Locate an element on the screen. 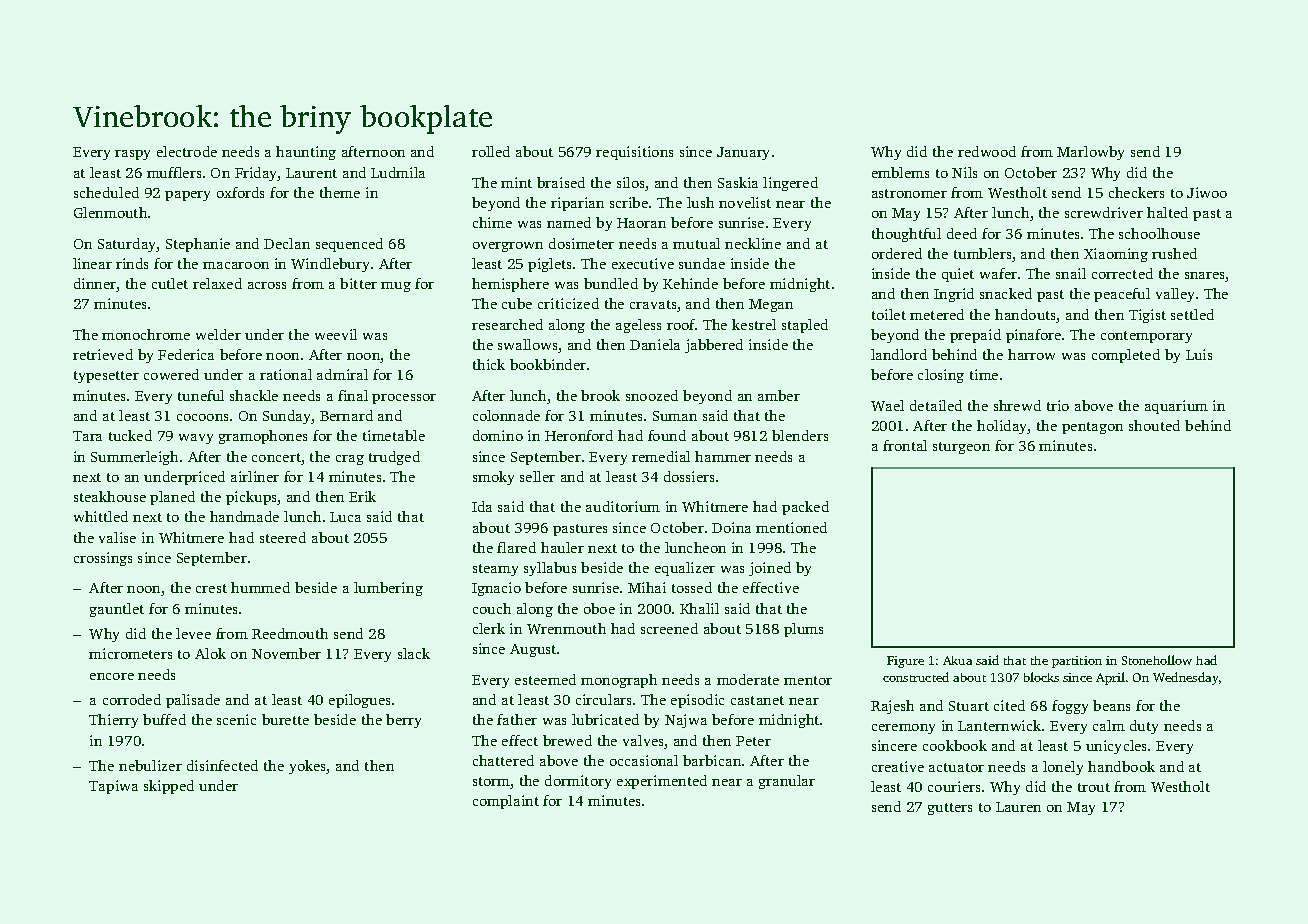 The image size is (1308, 924). criticized is located at coordinates (568, 303).
